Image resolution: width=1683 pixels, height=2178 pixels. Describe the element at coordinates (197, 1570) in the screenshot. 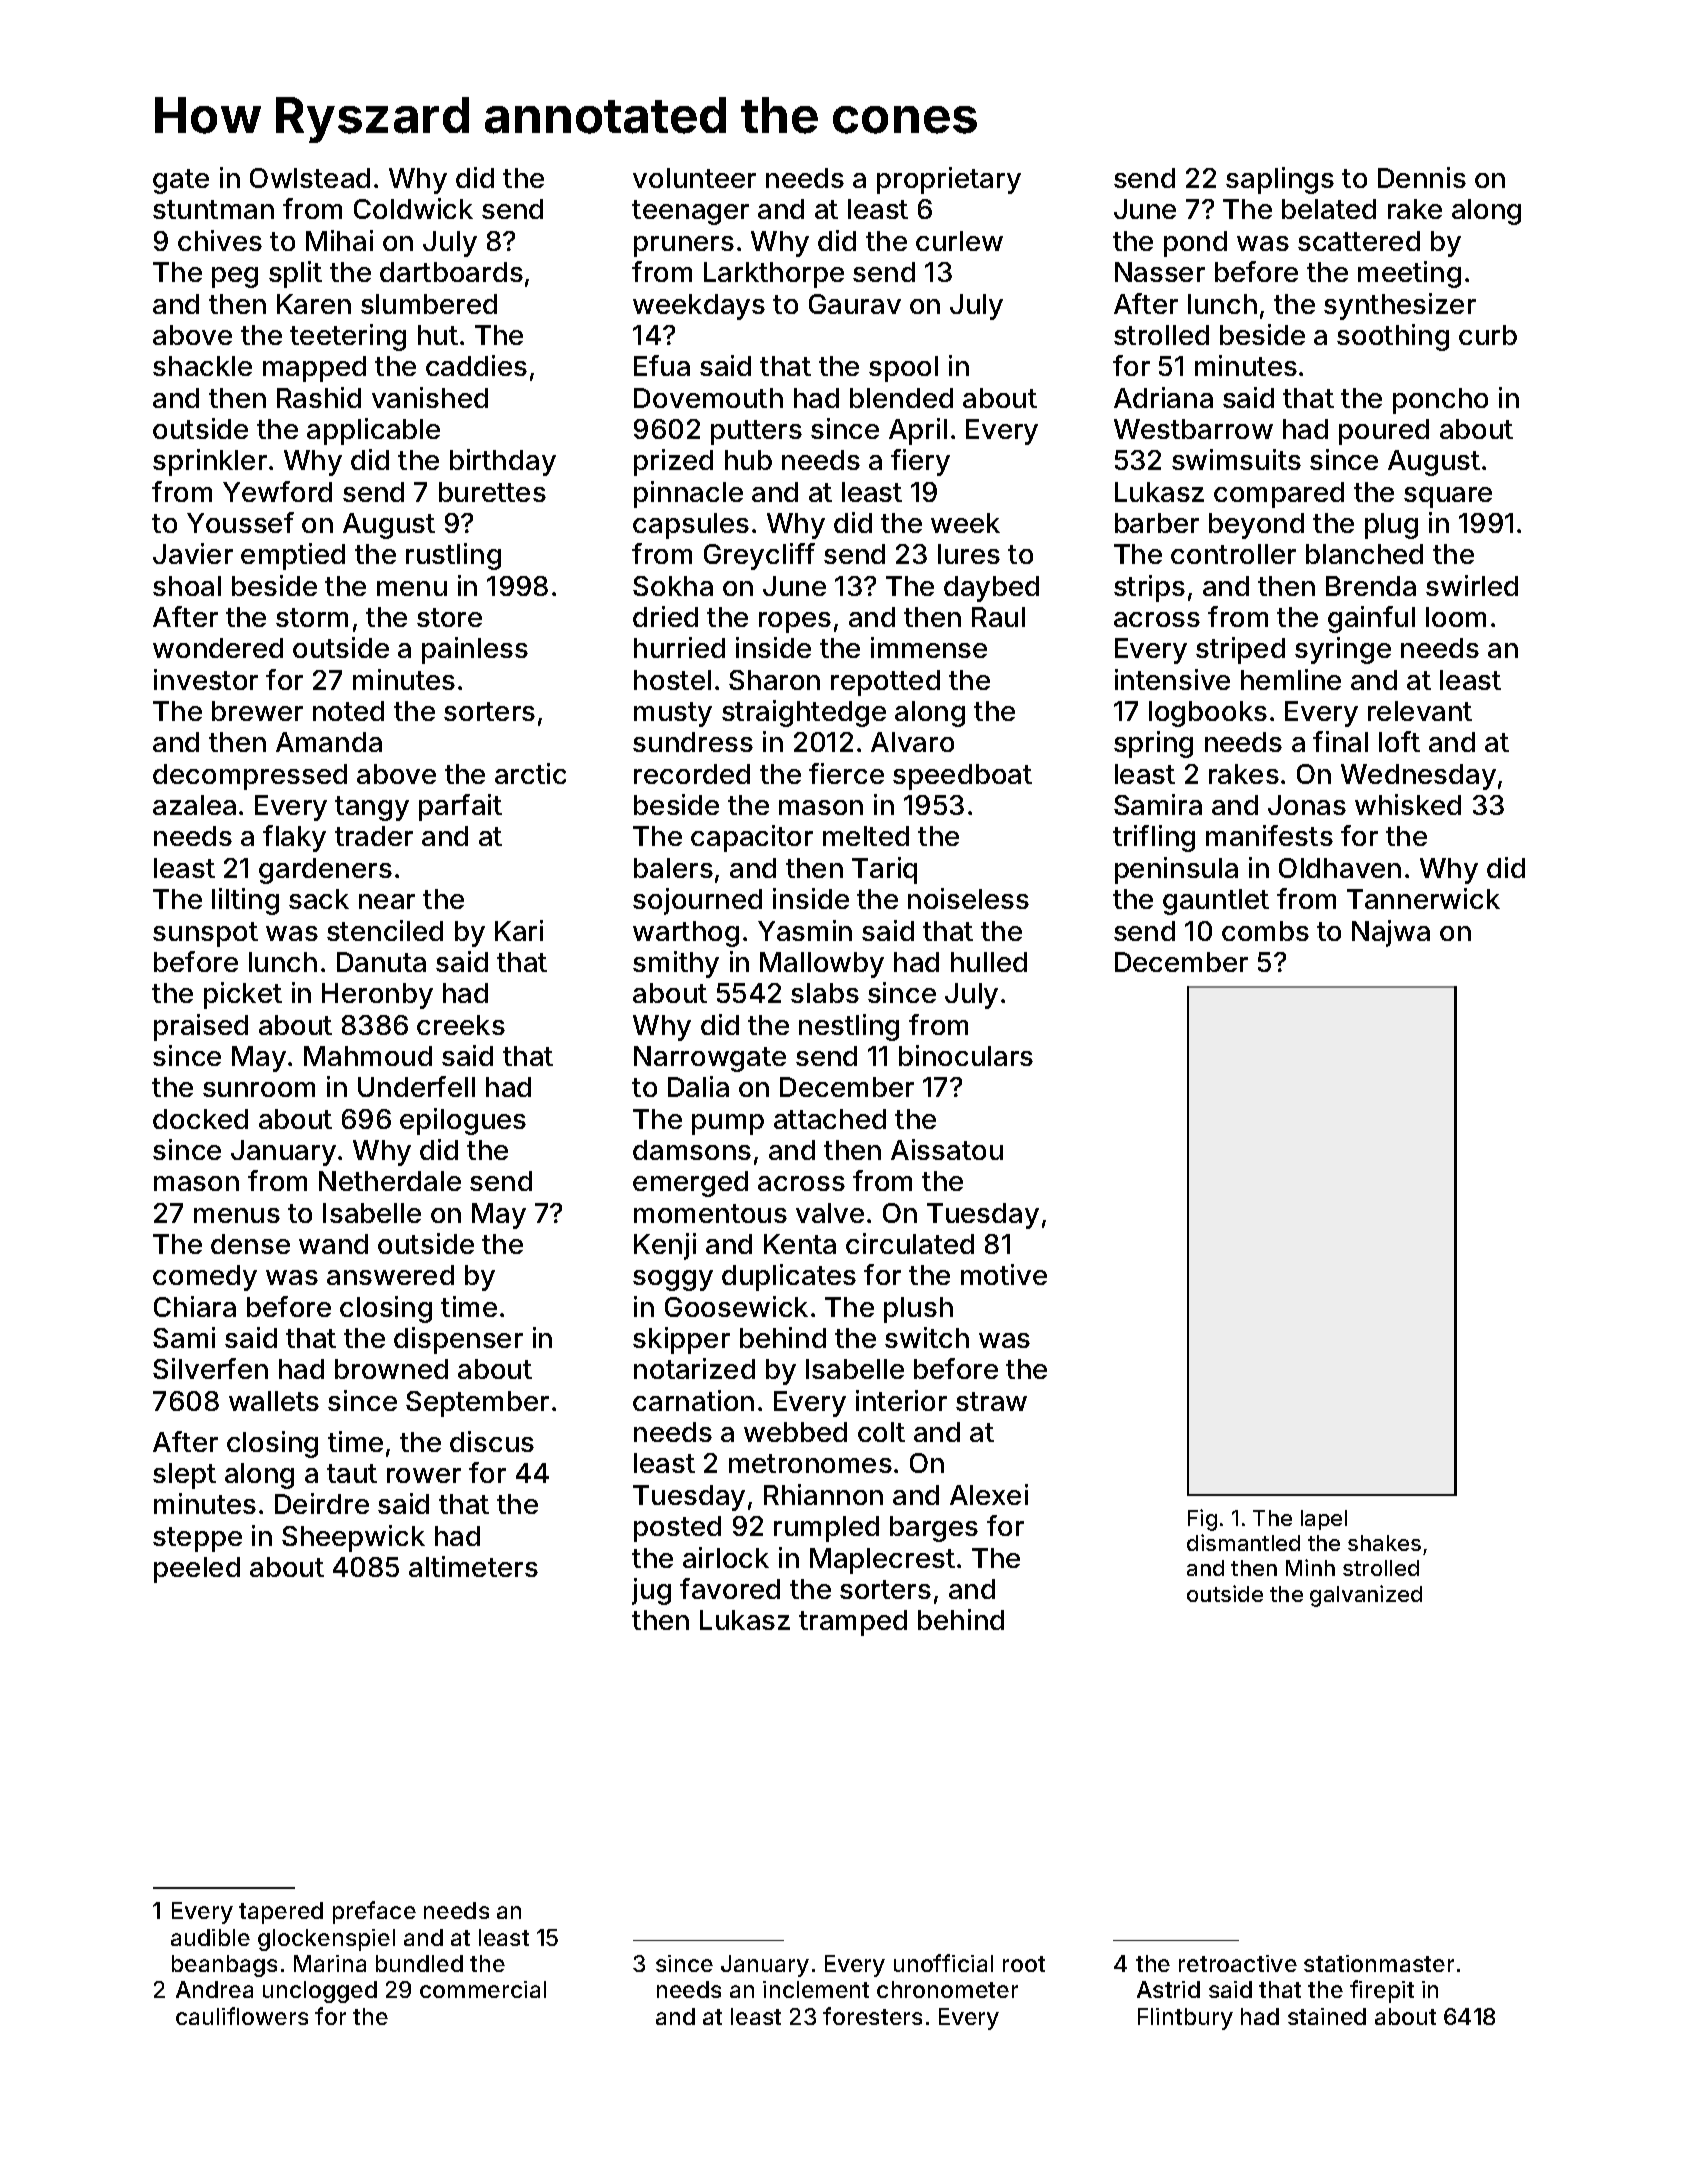

I see `peeled` at that location.
